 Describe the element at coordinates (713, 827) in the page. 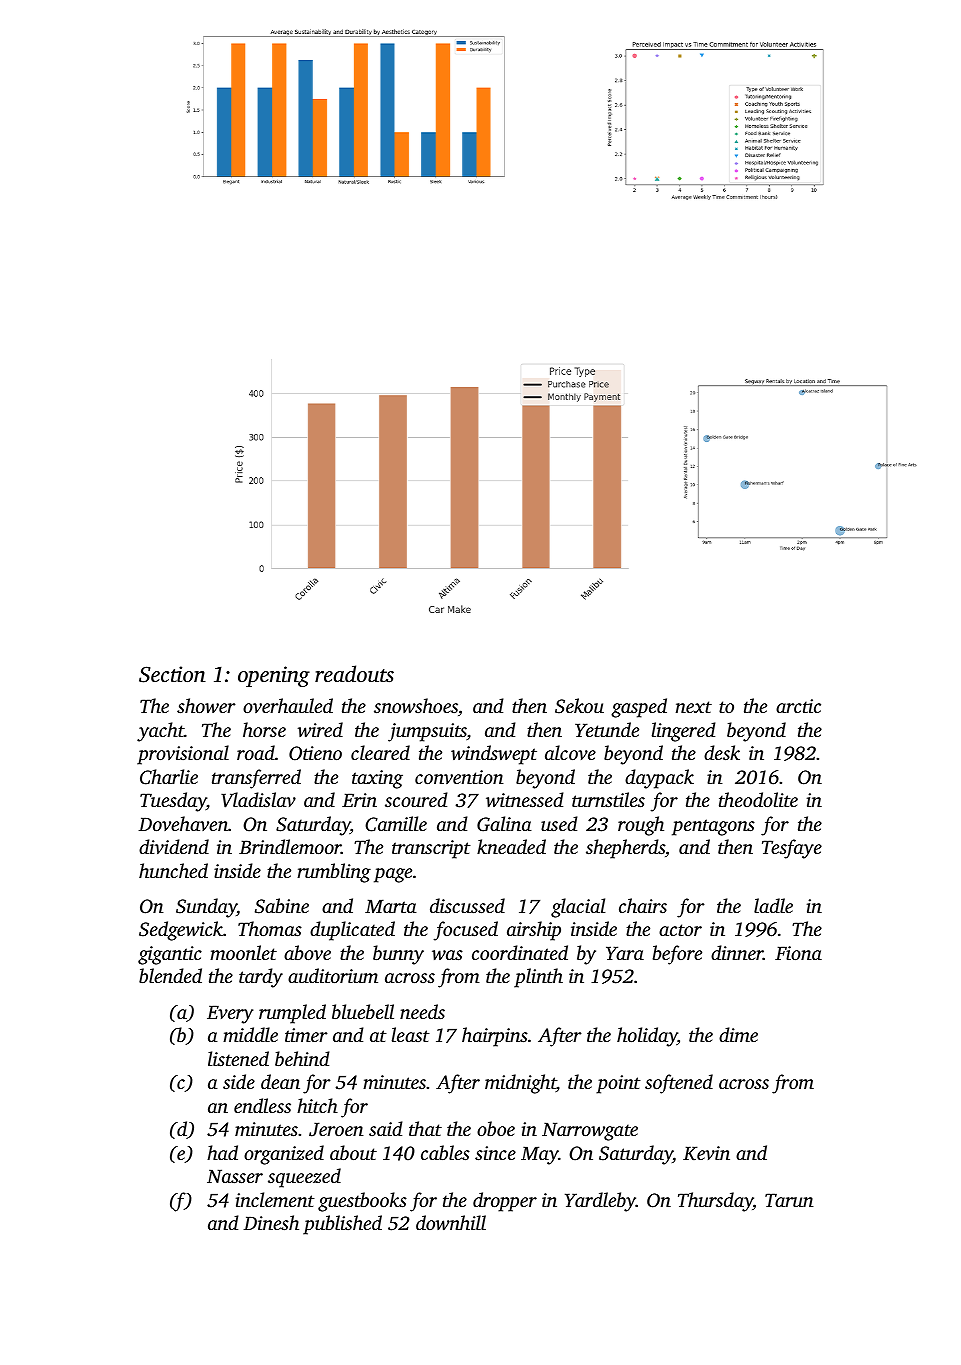

I see `pentagons` at that location.
